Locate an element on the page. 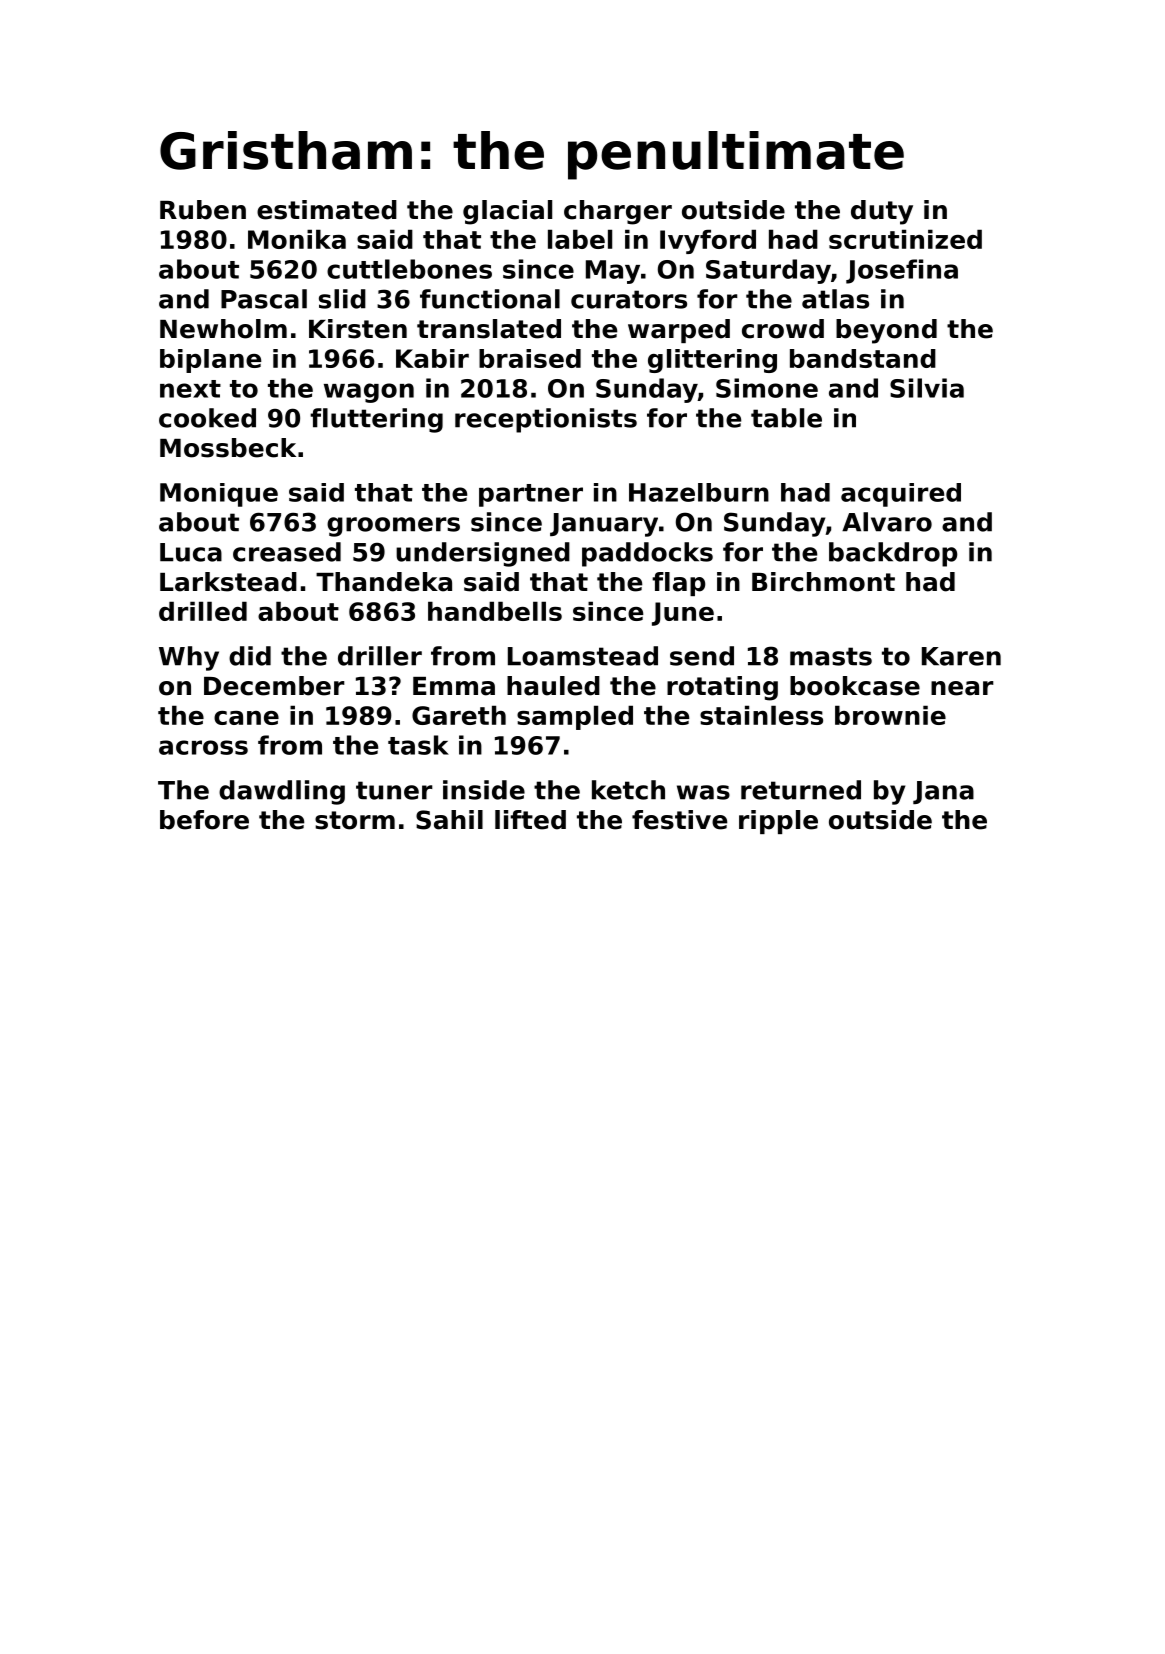 The image size is (1165, 1654). Why is located at coordinates (189, 658).
